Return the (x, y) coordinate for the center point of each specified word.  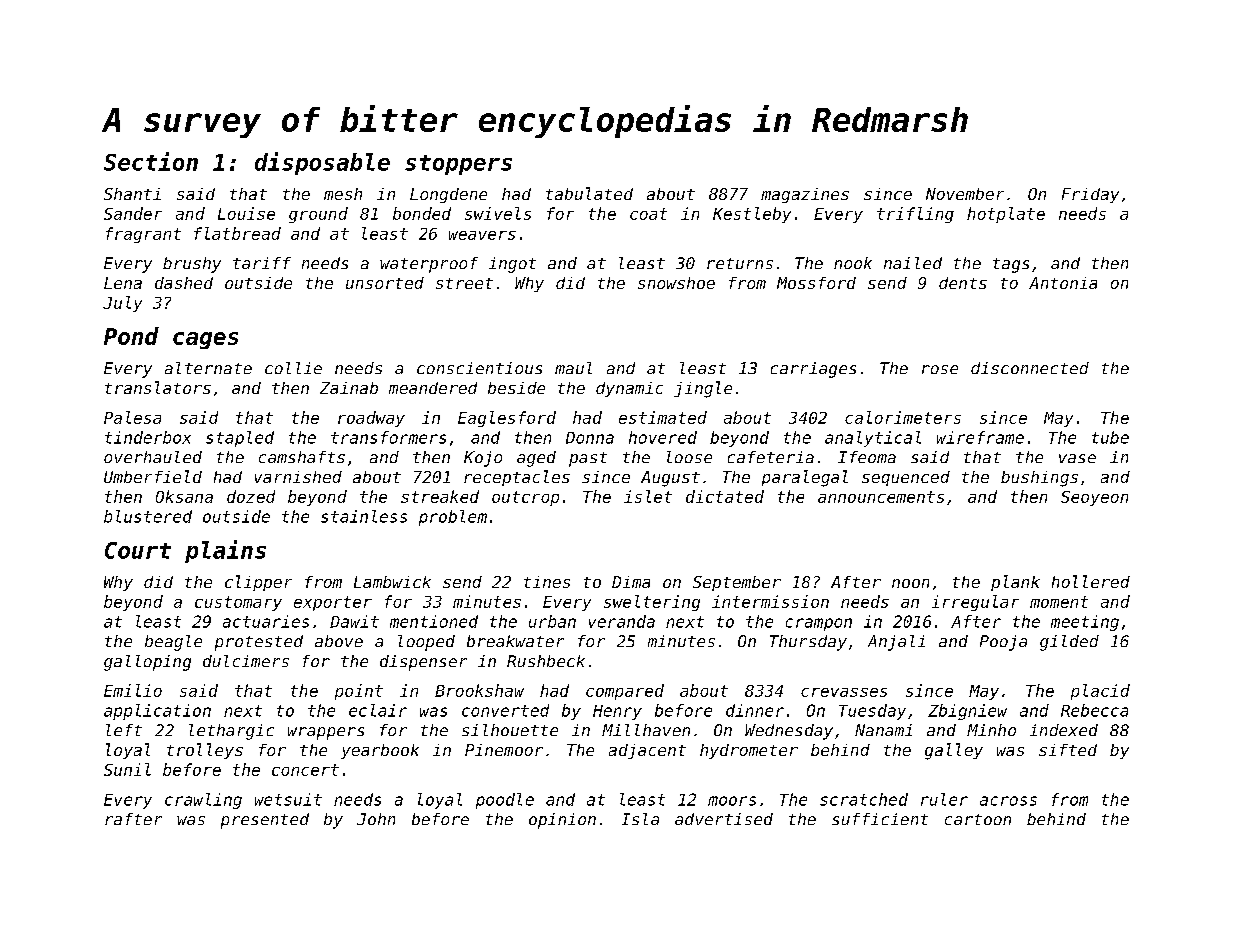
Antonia (1063, 283)
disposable (322, 163)
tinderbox (148, 437)
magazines (805, 195)
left (124, 730)
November (965, 194)
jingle (703, 389)
